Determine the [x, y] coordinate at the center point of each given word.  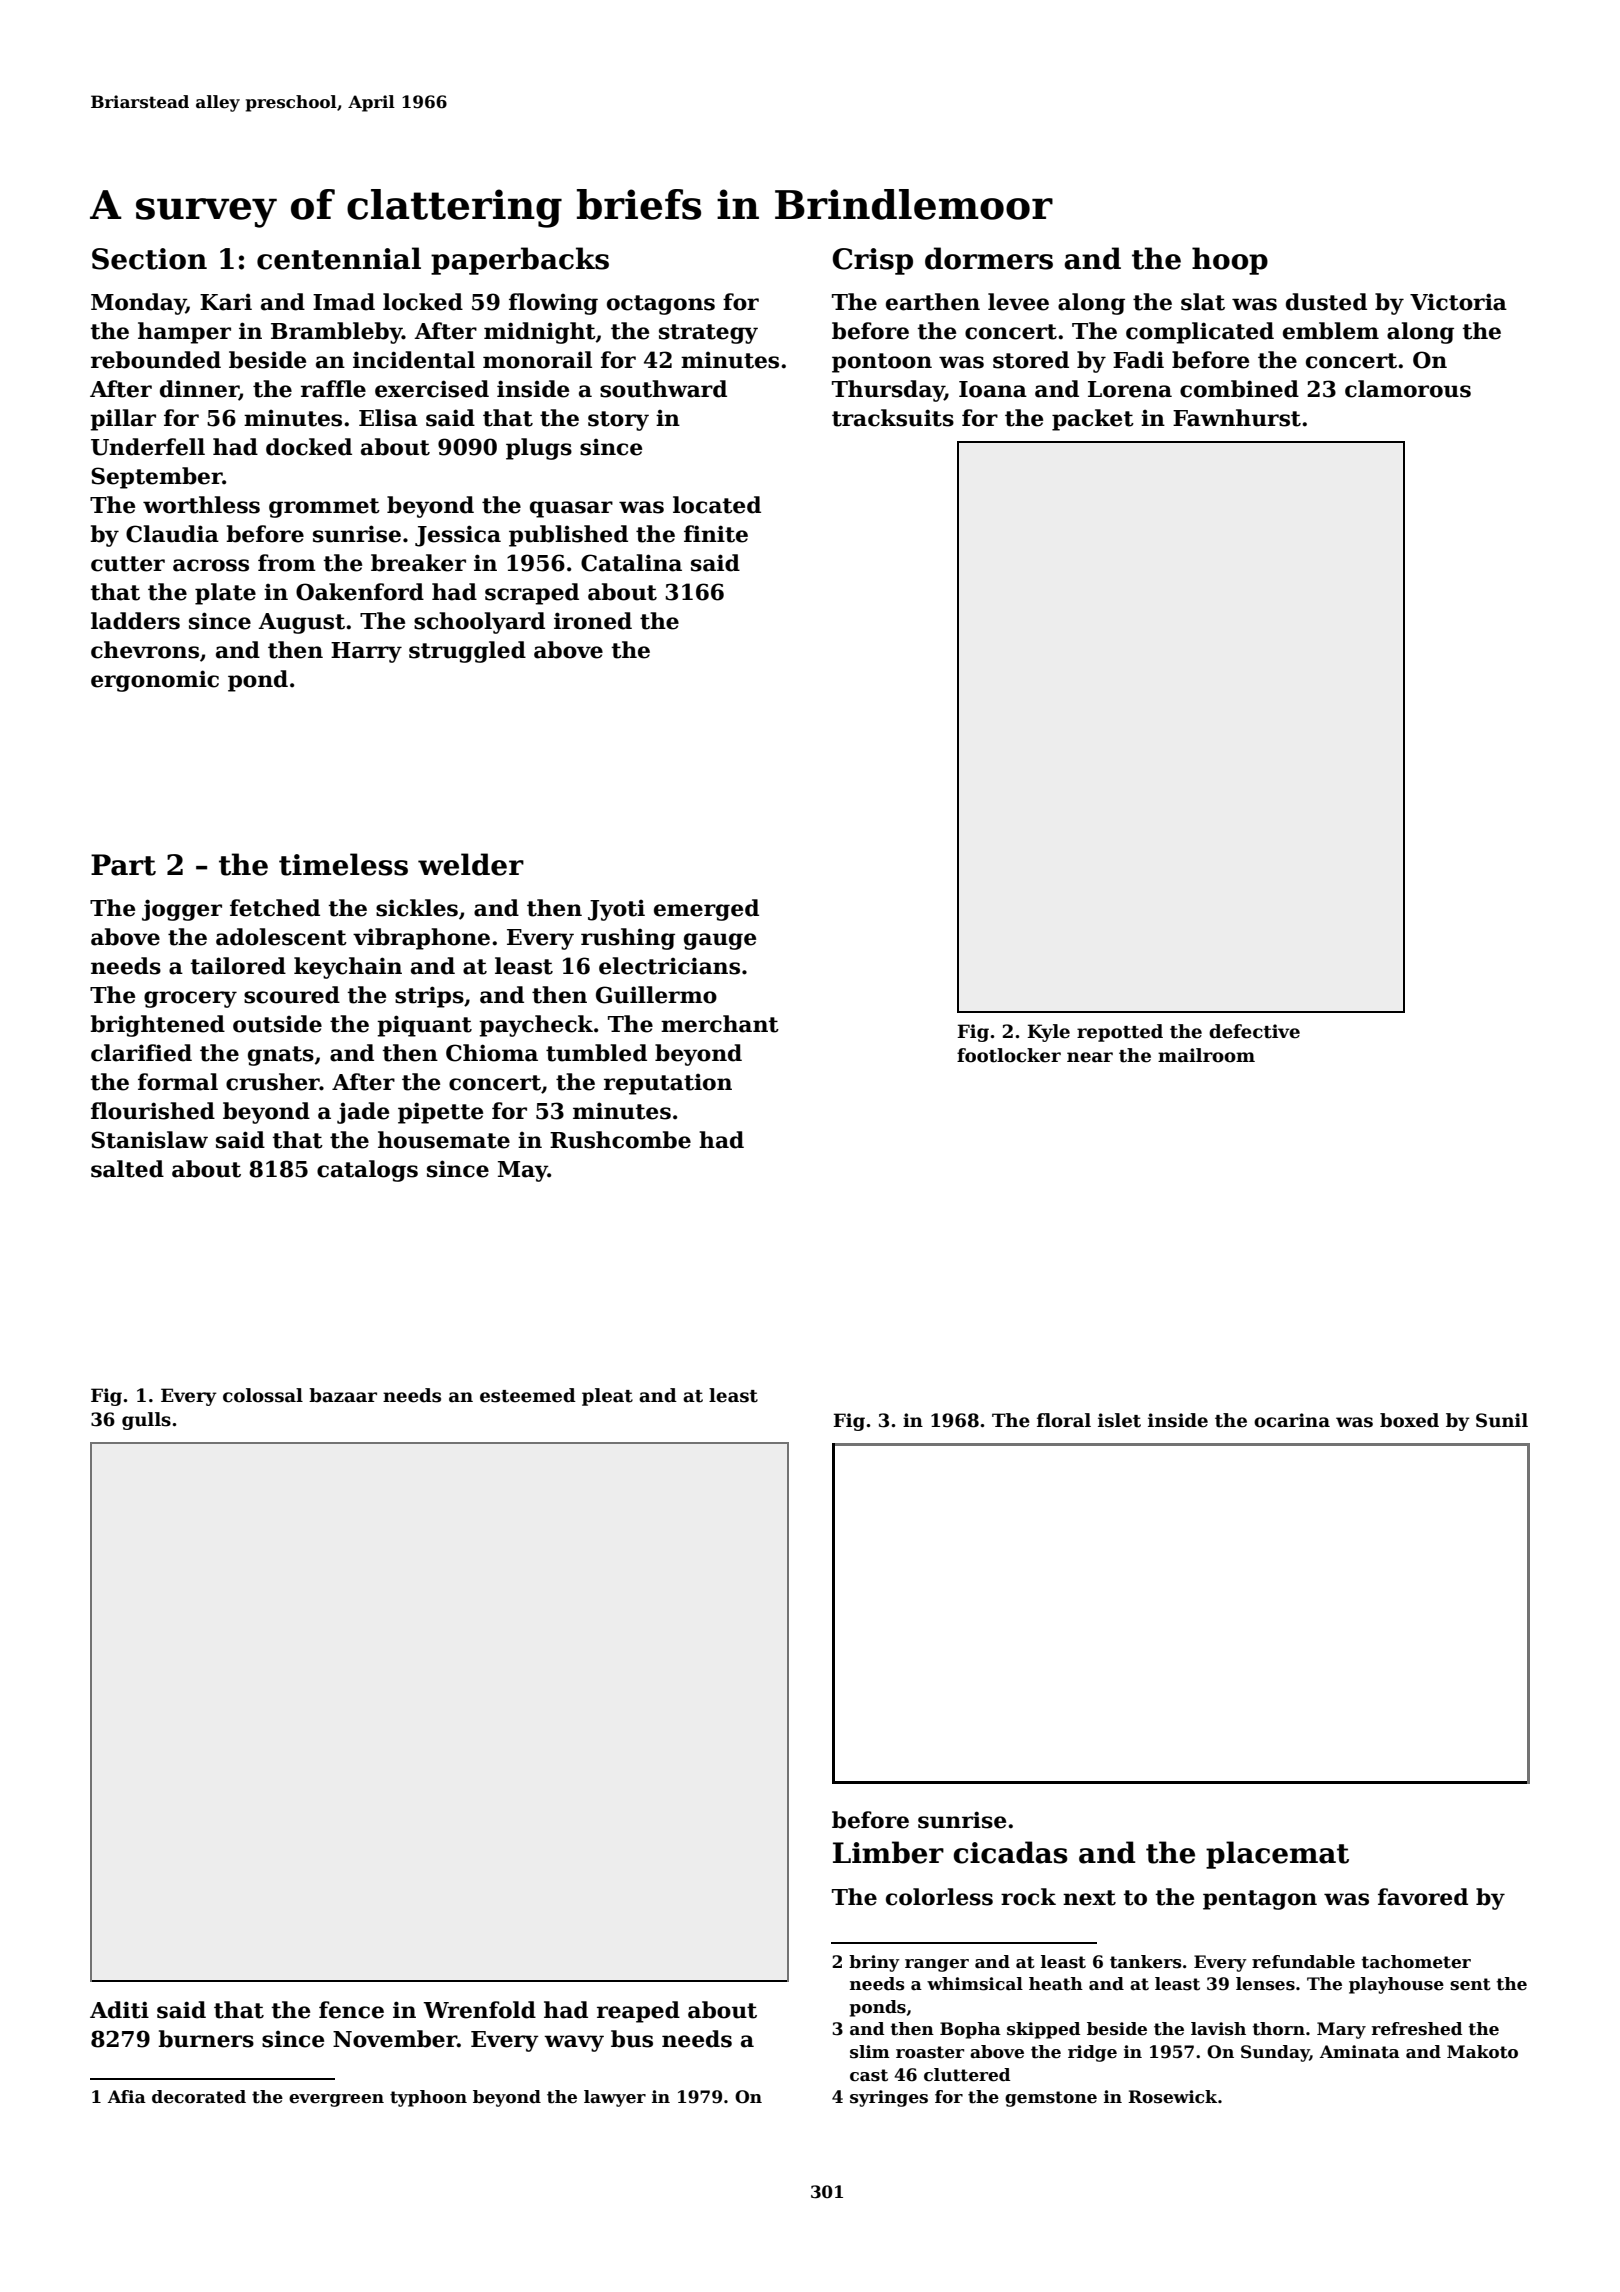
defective [1254, 1031]
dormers [989, 258]
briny [874, 1963]
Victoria [1458, 302]
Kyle [1048, 1033]
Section [149, 259]
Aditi [119, 2010]
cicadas [1010, 1852]
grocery [190, 999]
